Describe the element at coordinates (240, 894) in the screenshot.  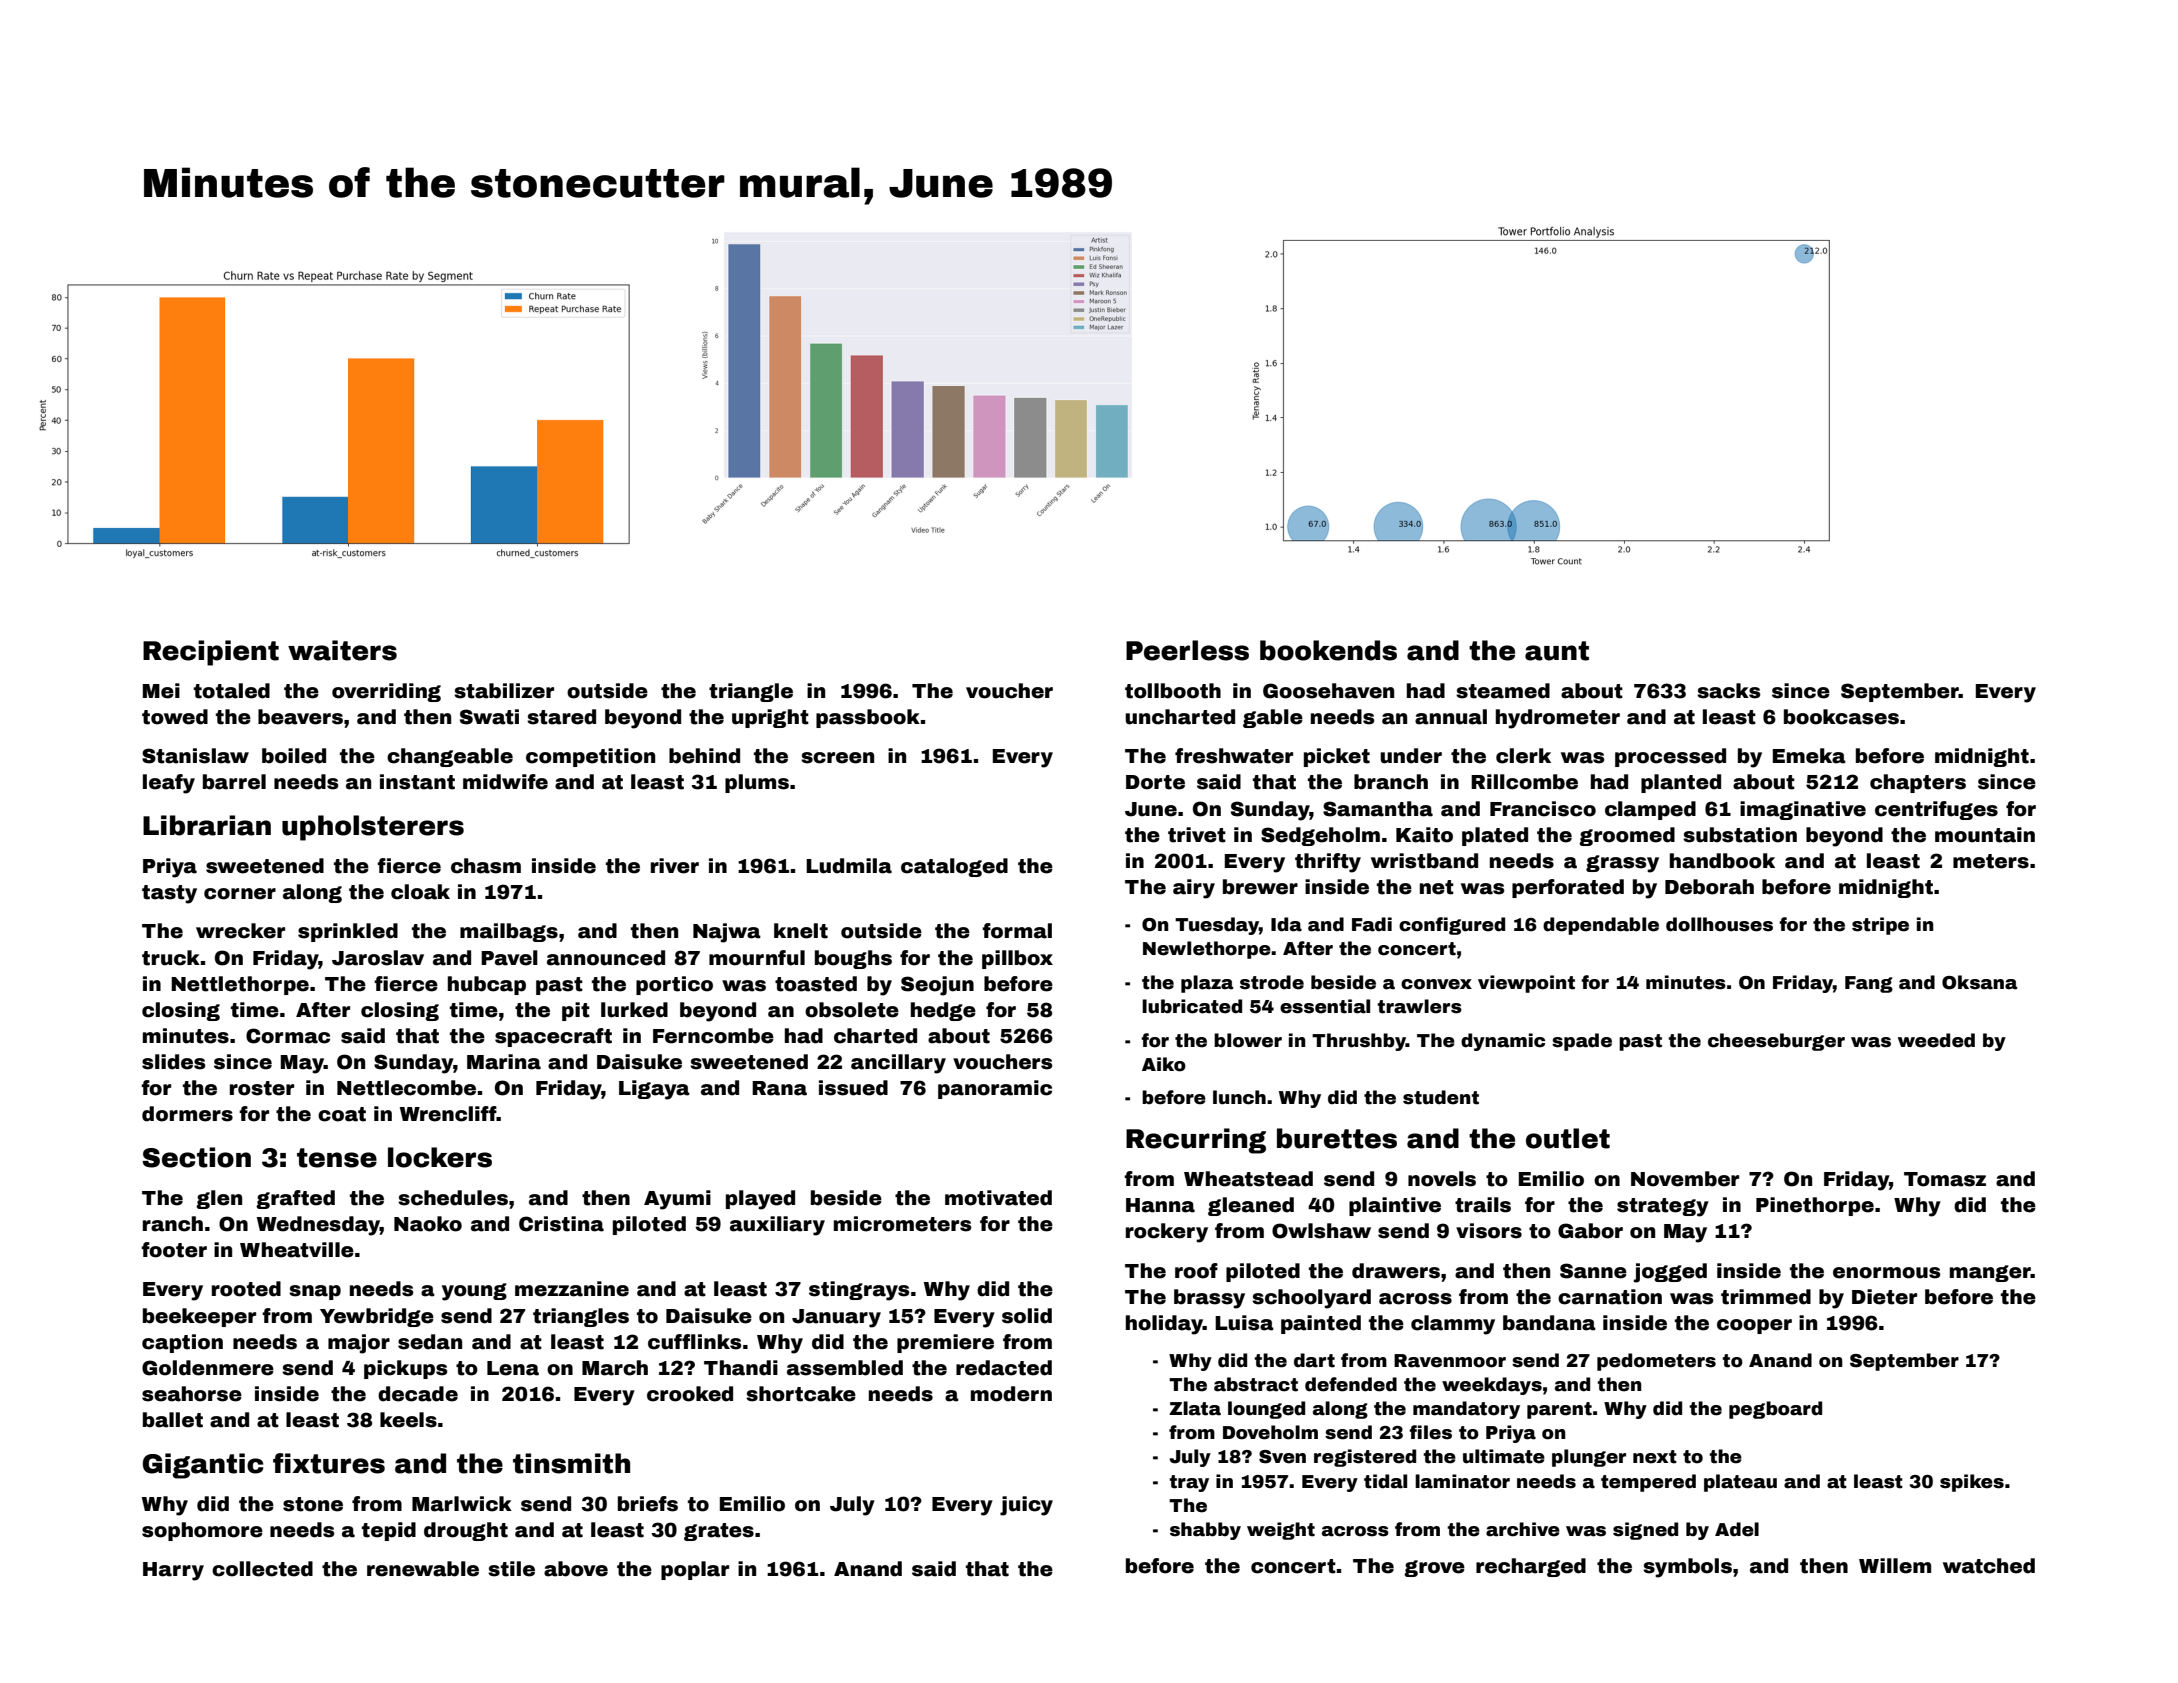
I see `corner` at that location.
